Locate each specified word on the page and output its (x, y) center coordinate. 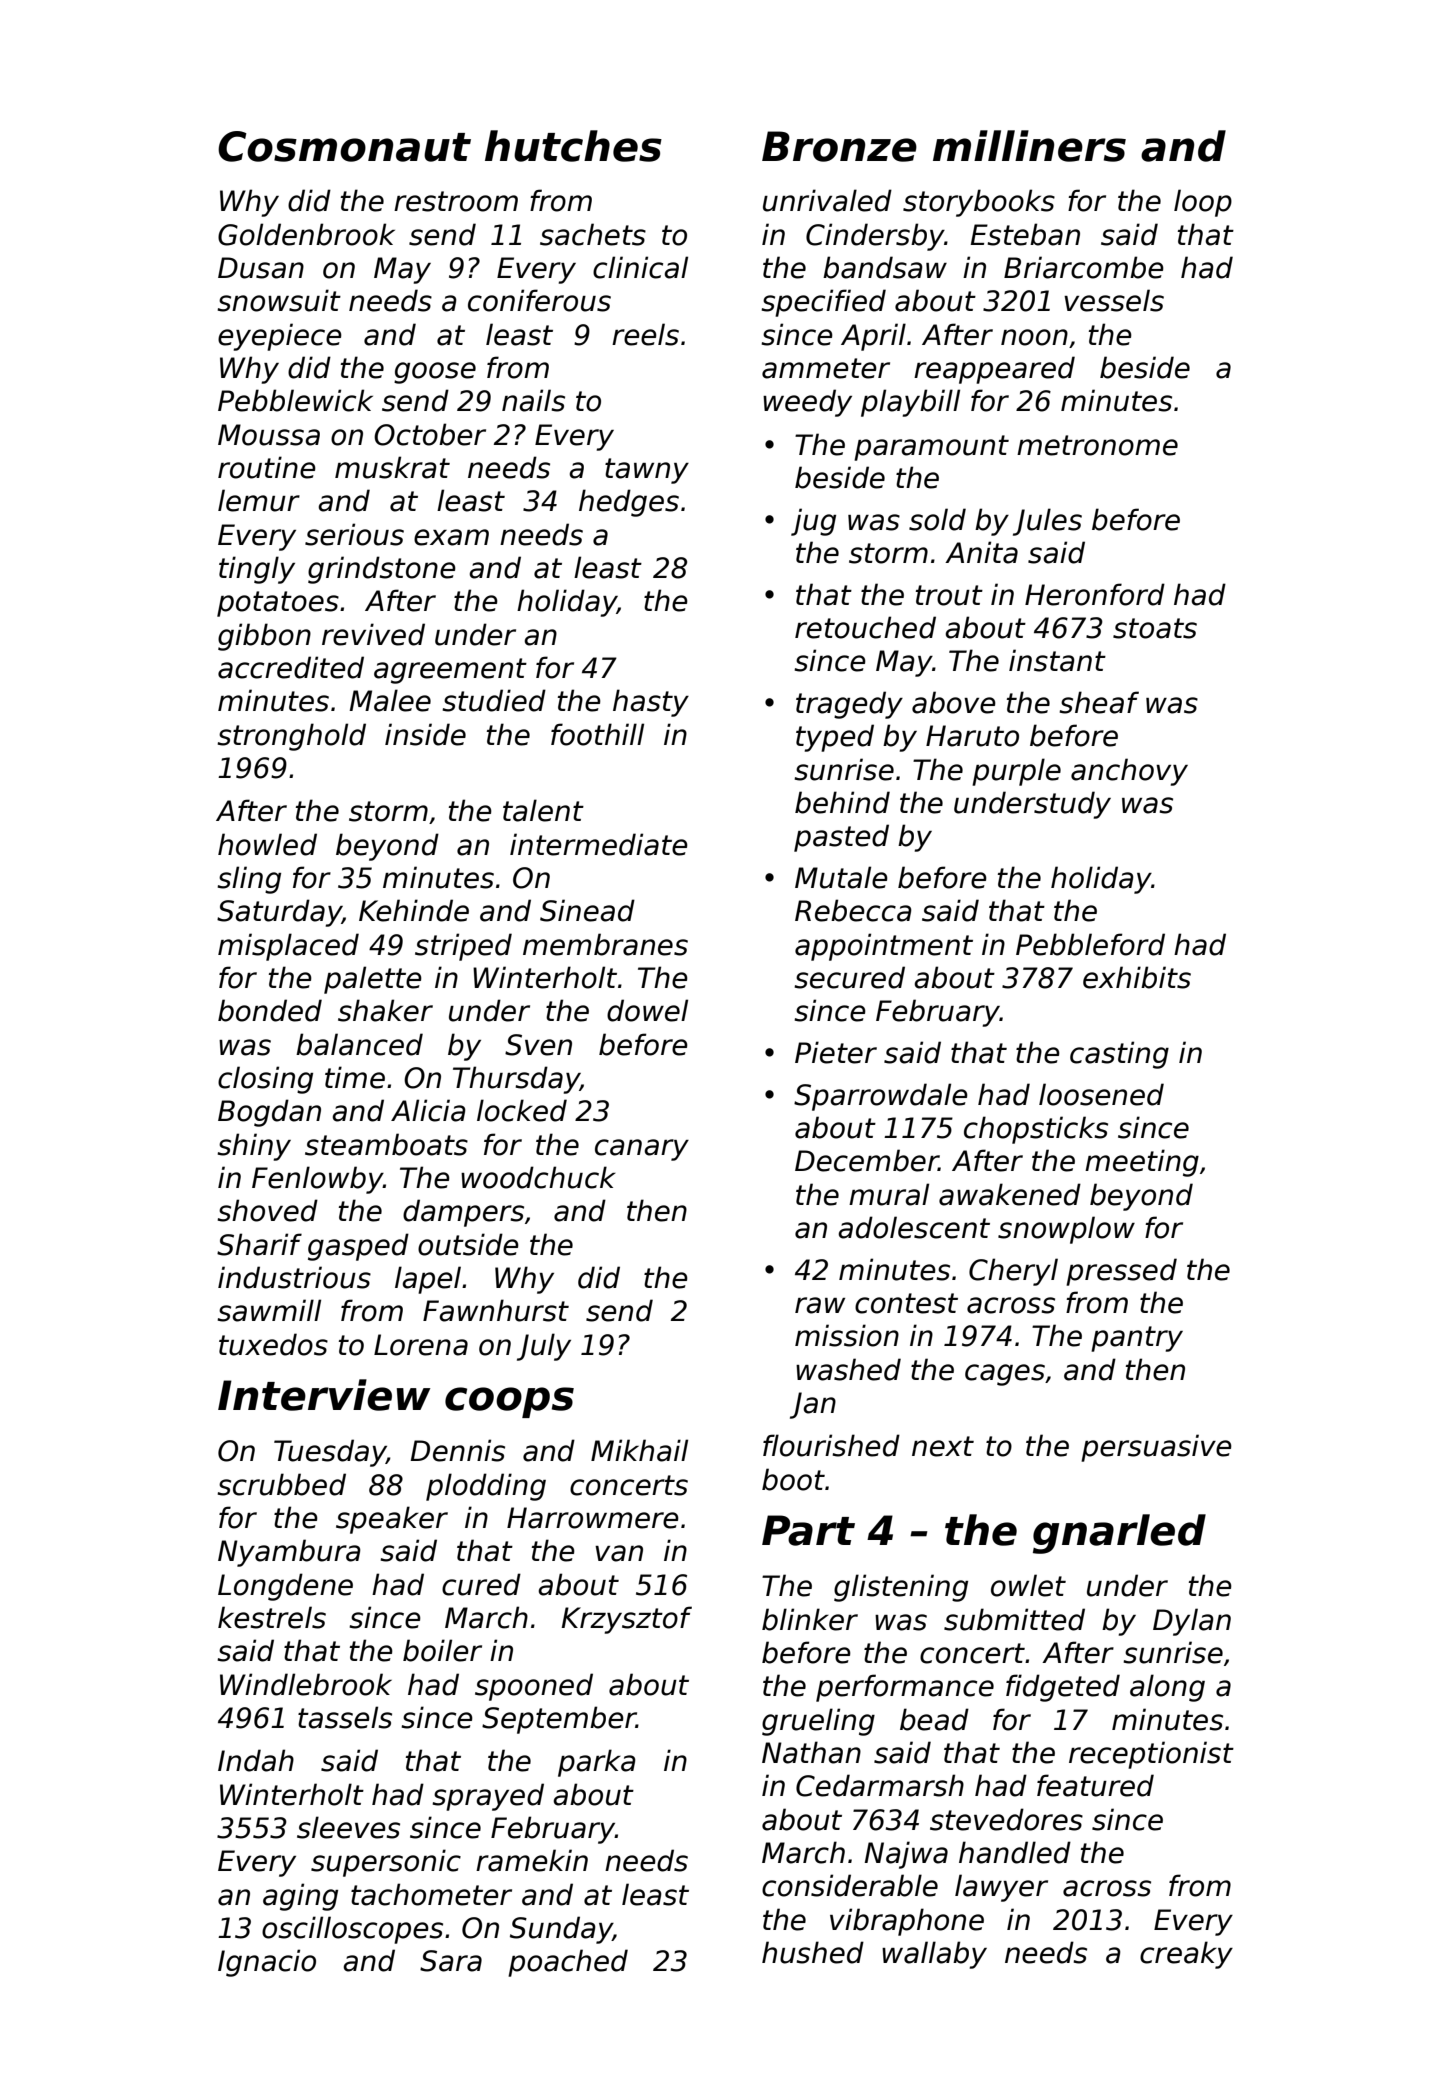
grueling (818, 1722)
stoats (1155, 628)
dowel (647, 1010)
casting (1119, 1055)
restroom (456, 201)
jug (813, 522)
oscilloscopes (352, 1930)
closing (265, 1080)
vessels (1114, 300)
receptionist (1151, 1755)
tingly (257, 570)
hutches (573, 146)
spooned (534, 1687)
